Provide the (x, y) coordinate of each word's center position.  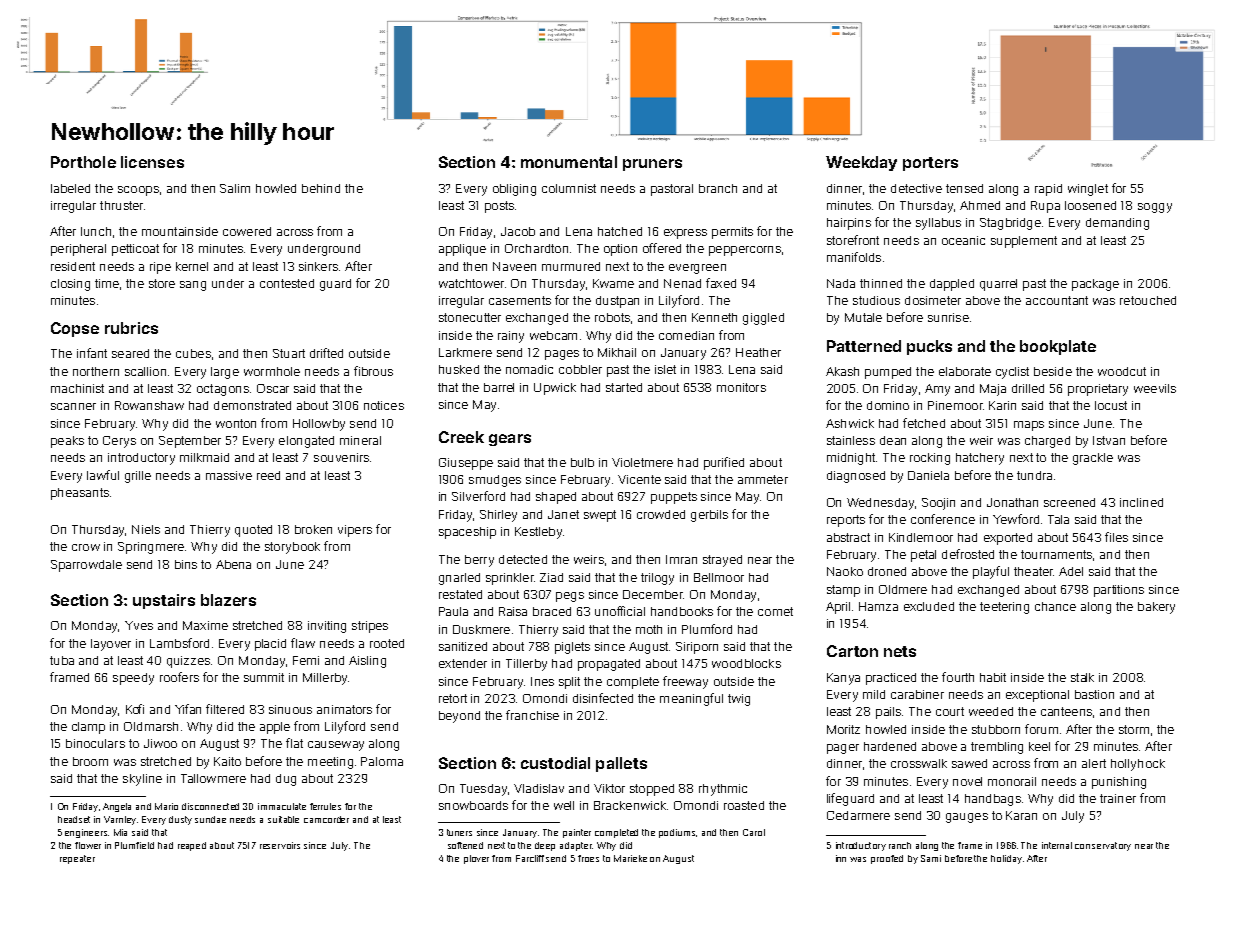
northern (96, 371)
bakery (1156, 608)
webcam (553, 335)
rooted (387, 643)
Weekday (861, 163)
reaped (192, 846)
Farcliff (530, 858)
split (569, 683)
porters (930, 164)
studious (876, 300)
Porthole (83, 162)
